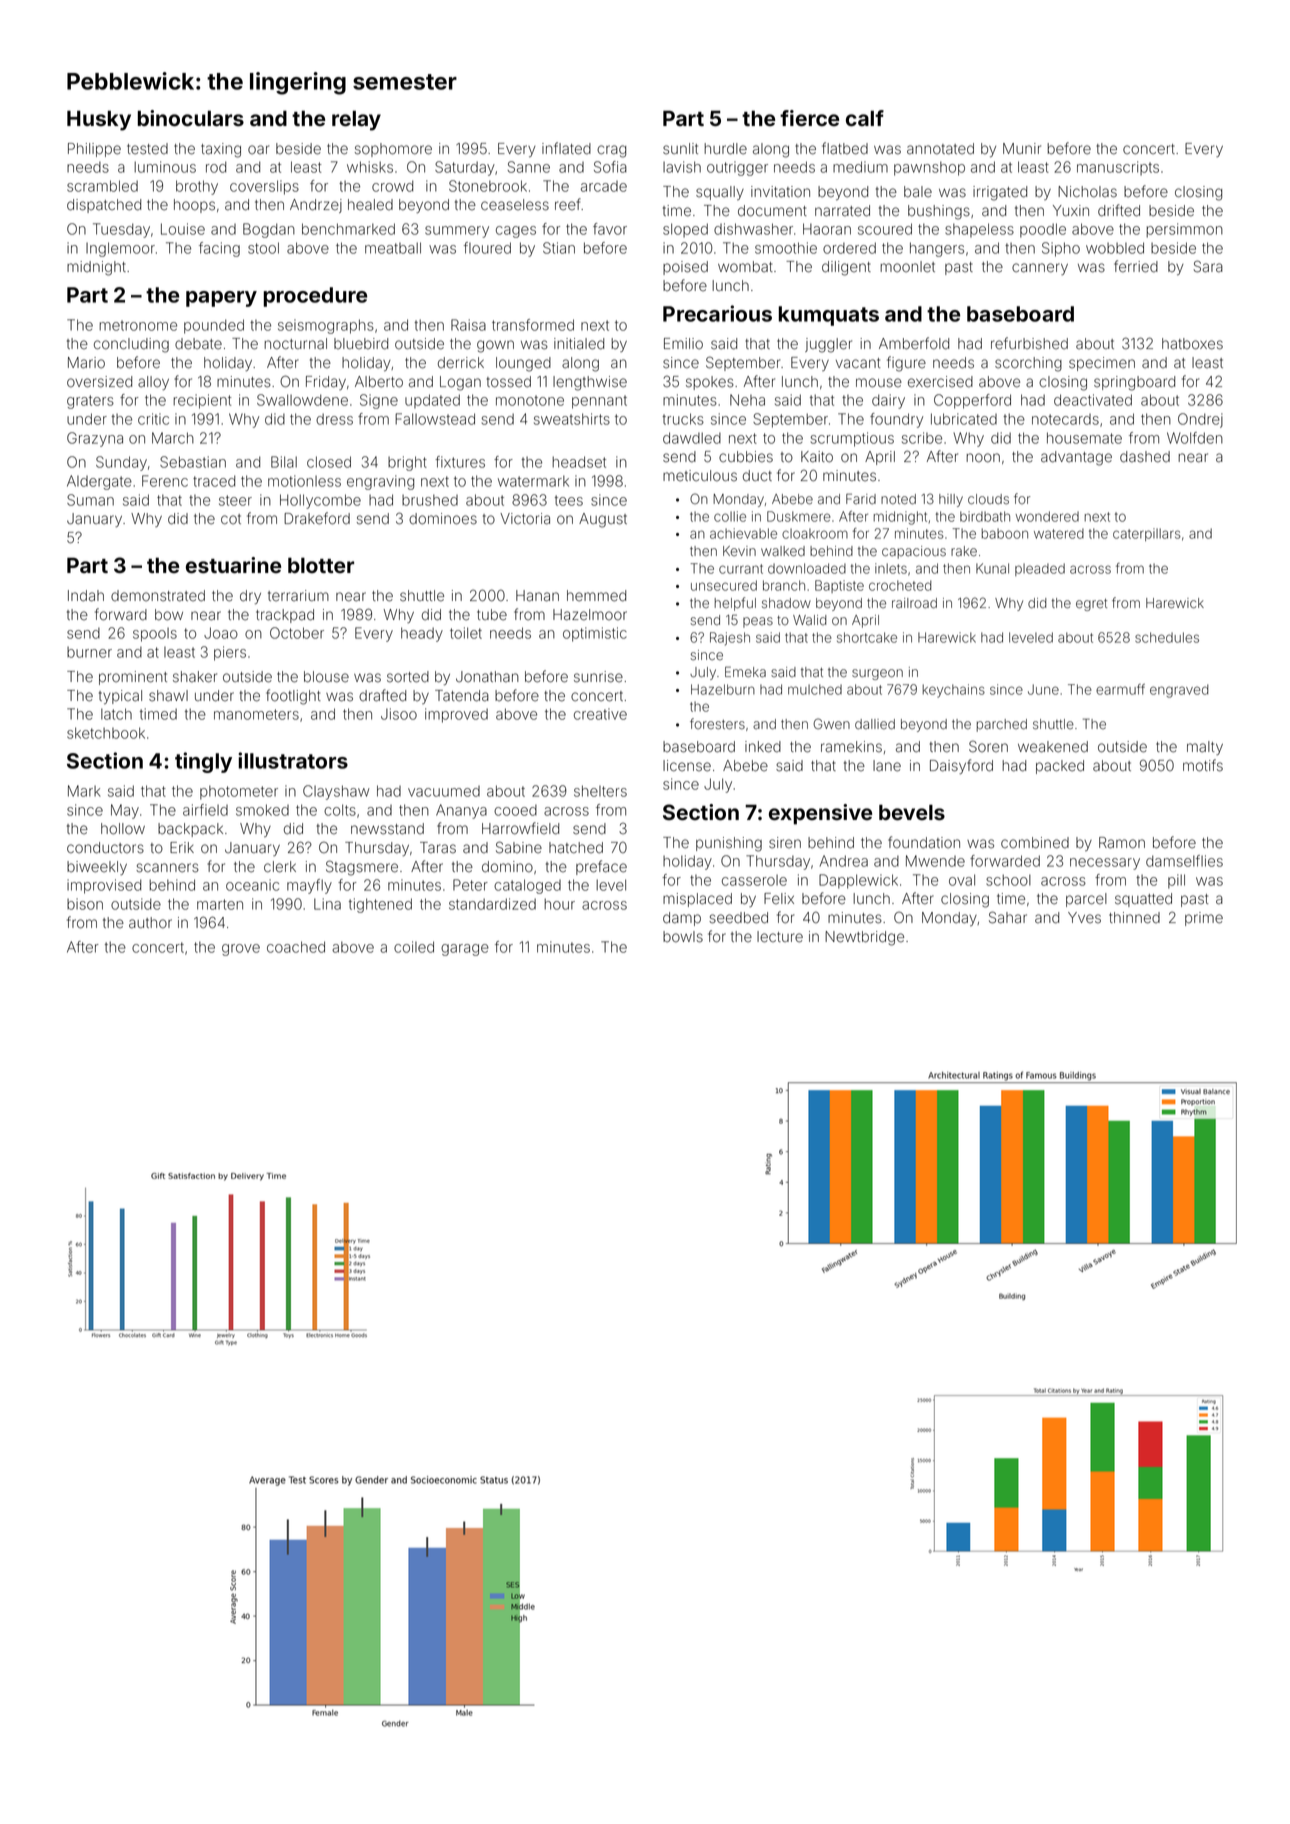 This image has width=1290, height=1824. Describe the element at coordinates (988, 746) in the image. I see `Soren` at that location.
